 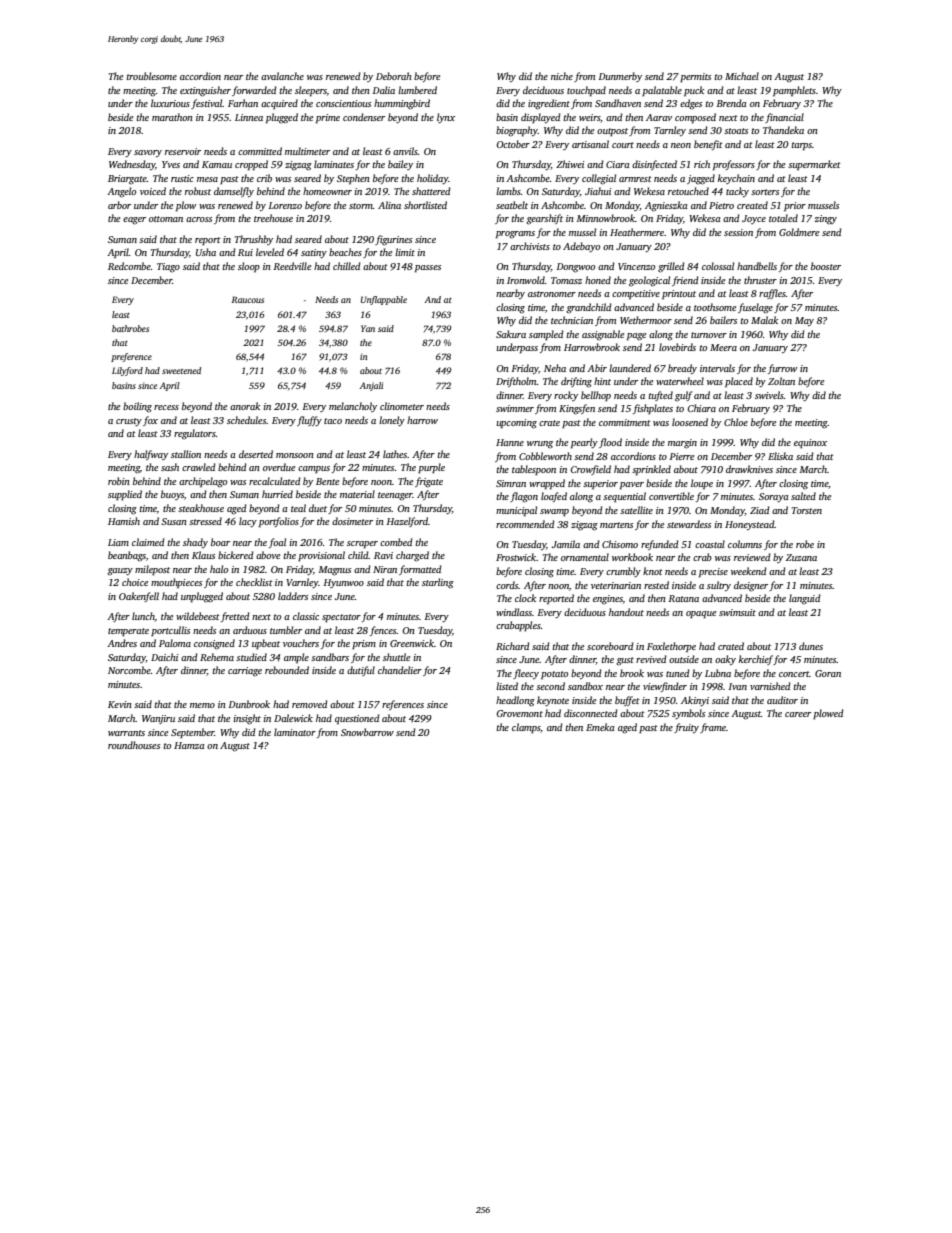 What do you see at coordinates (691, 104) in the page?
I see `edges` at bounding box center [691, 104].
